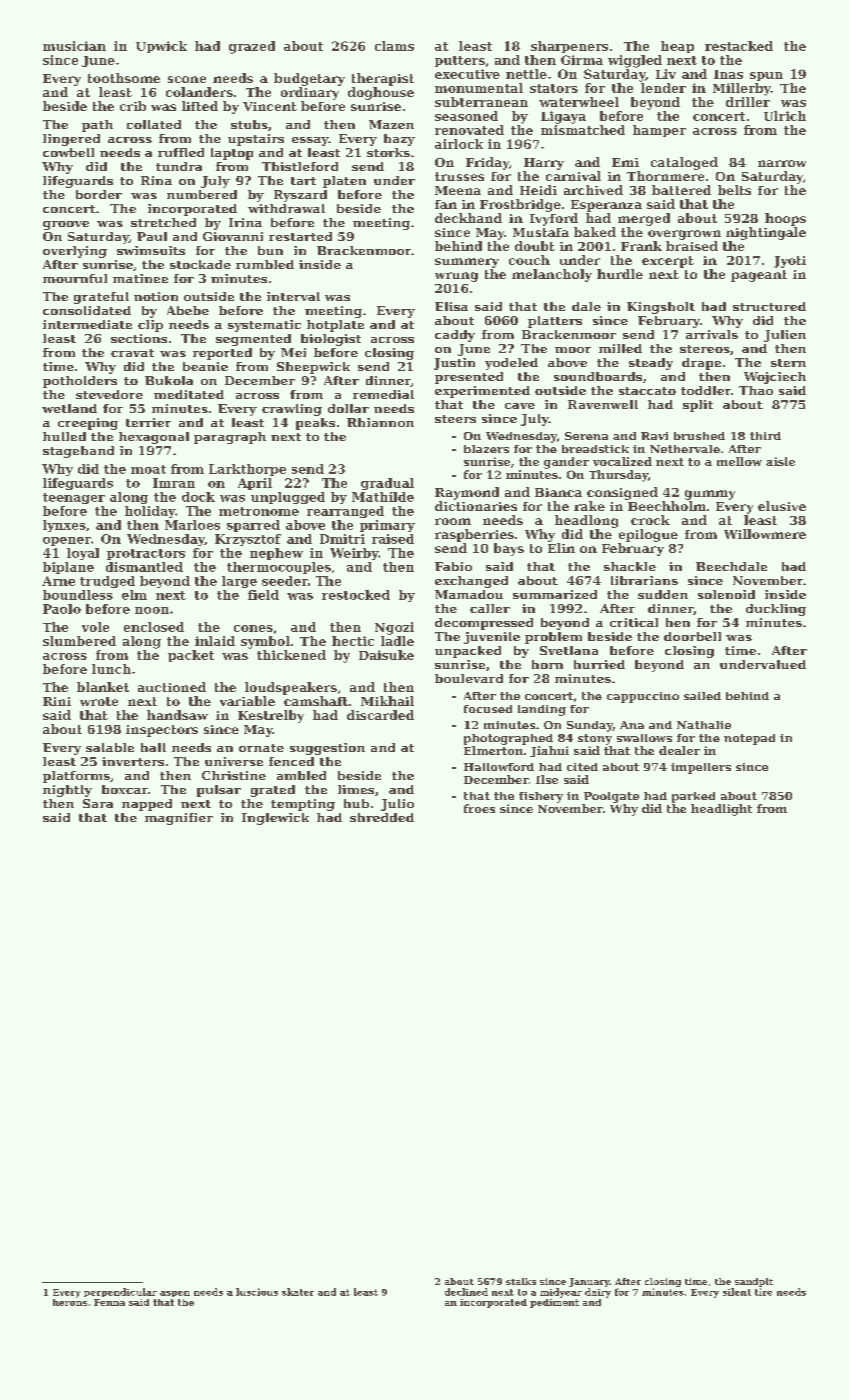  Describe the element at coordinates (589, 1282) in the document. I see `January` at that location.
